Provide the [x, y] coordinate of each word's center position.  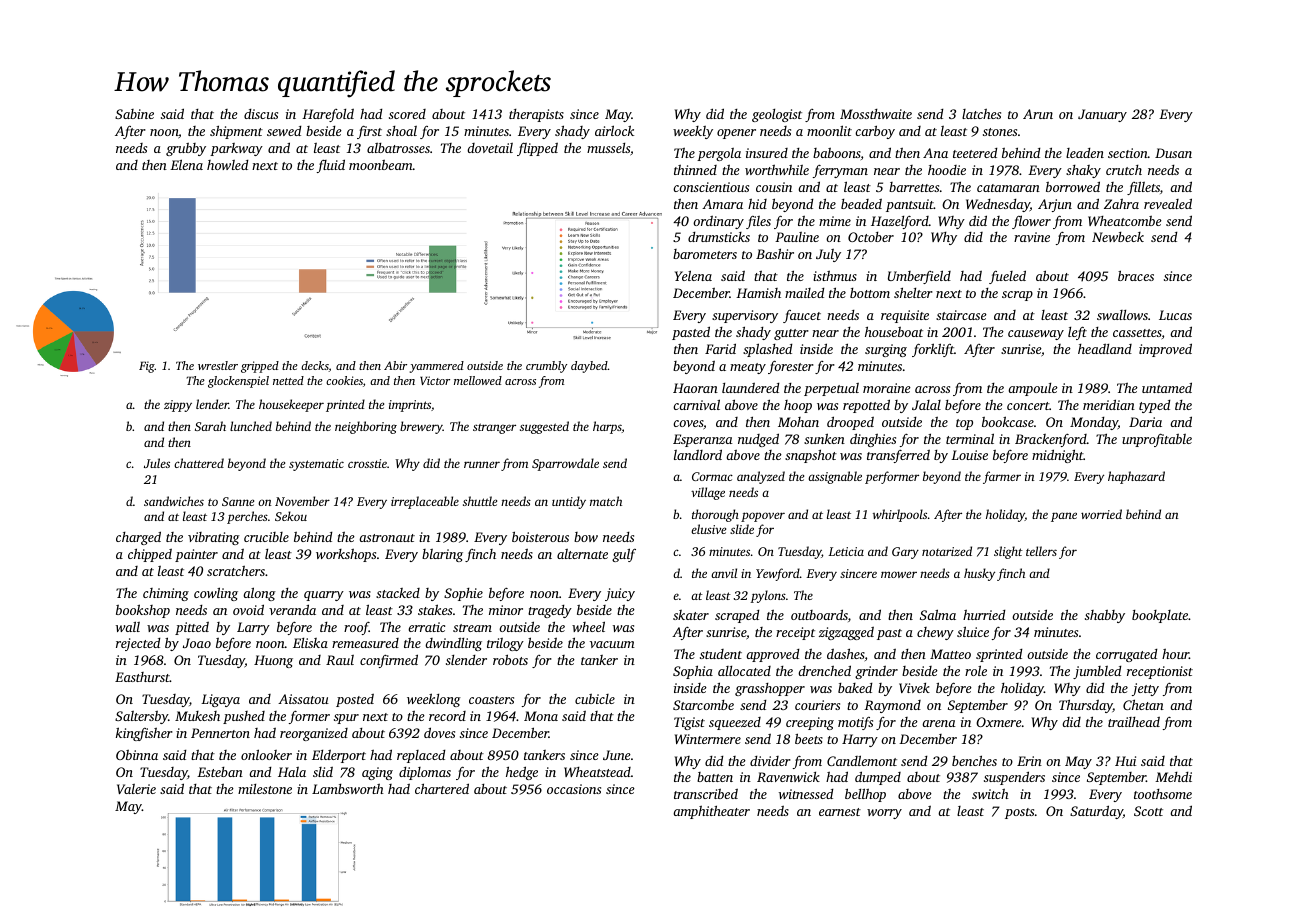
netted [288, 380]
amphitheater [711, 812]
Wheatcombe [1125, 221]
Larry [253, 628]
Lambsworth [348, 788]
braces [1136, 275]
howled [228, 165]
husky [979, 574]
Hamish [758, 293]
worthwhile [777, 169]
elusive [708, 529]
